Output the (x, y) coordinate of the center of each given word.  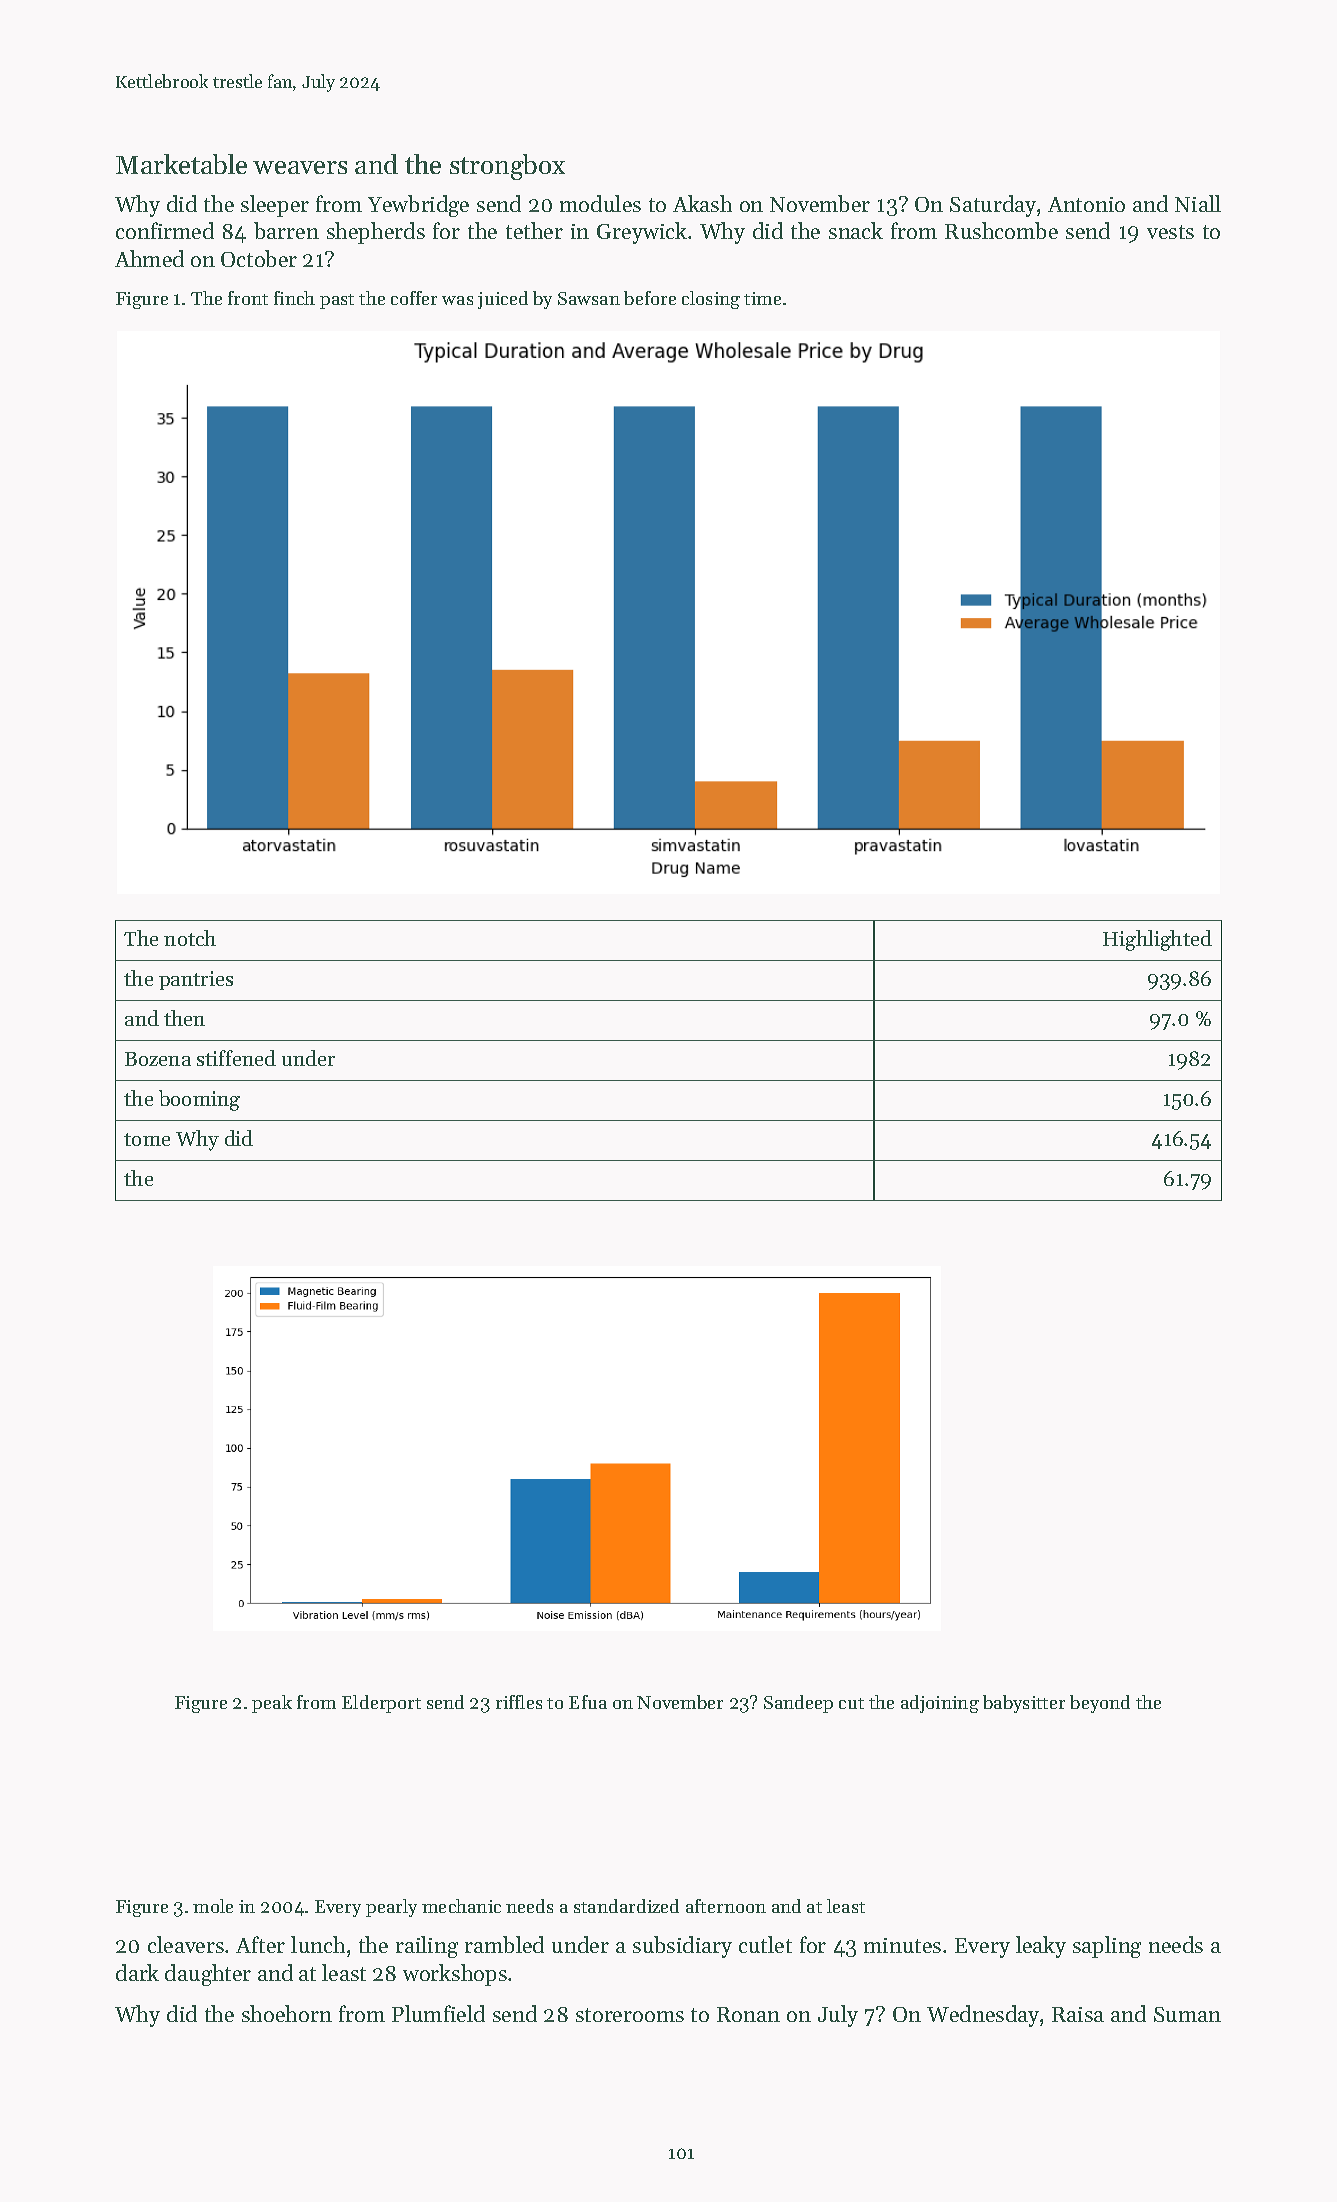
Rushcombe (1001, 230)
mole (213, 1906)
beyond (1100, 1704)
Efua (588, 1702)
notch (190, 938)
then (184, 1018)
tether (534, 230)
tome (147, 1139)
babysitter (1024, 1704)
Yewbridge (418, 206)
